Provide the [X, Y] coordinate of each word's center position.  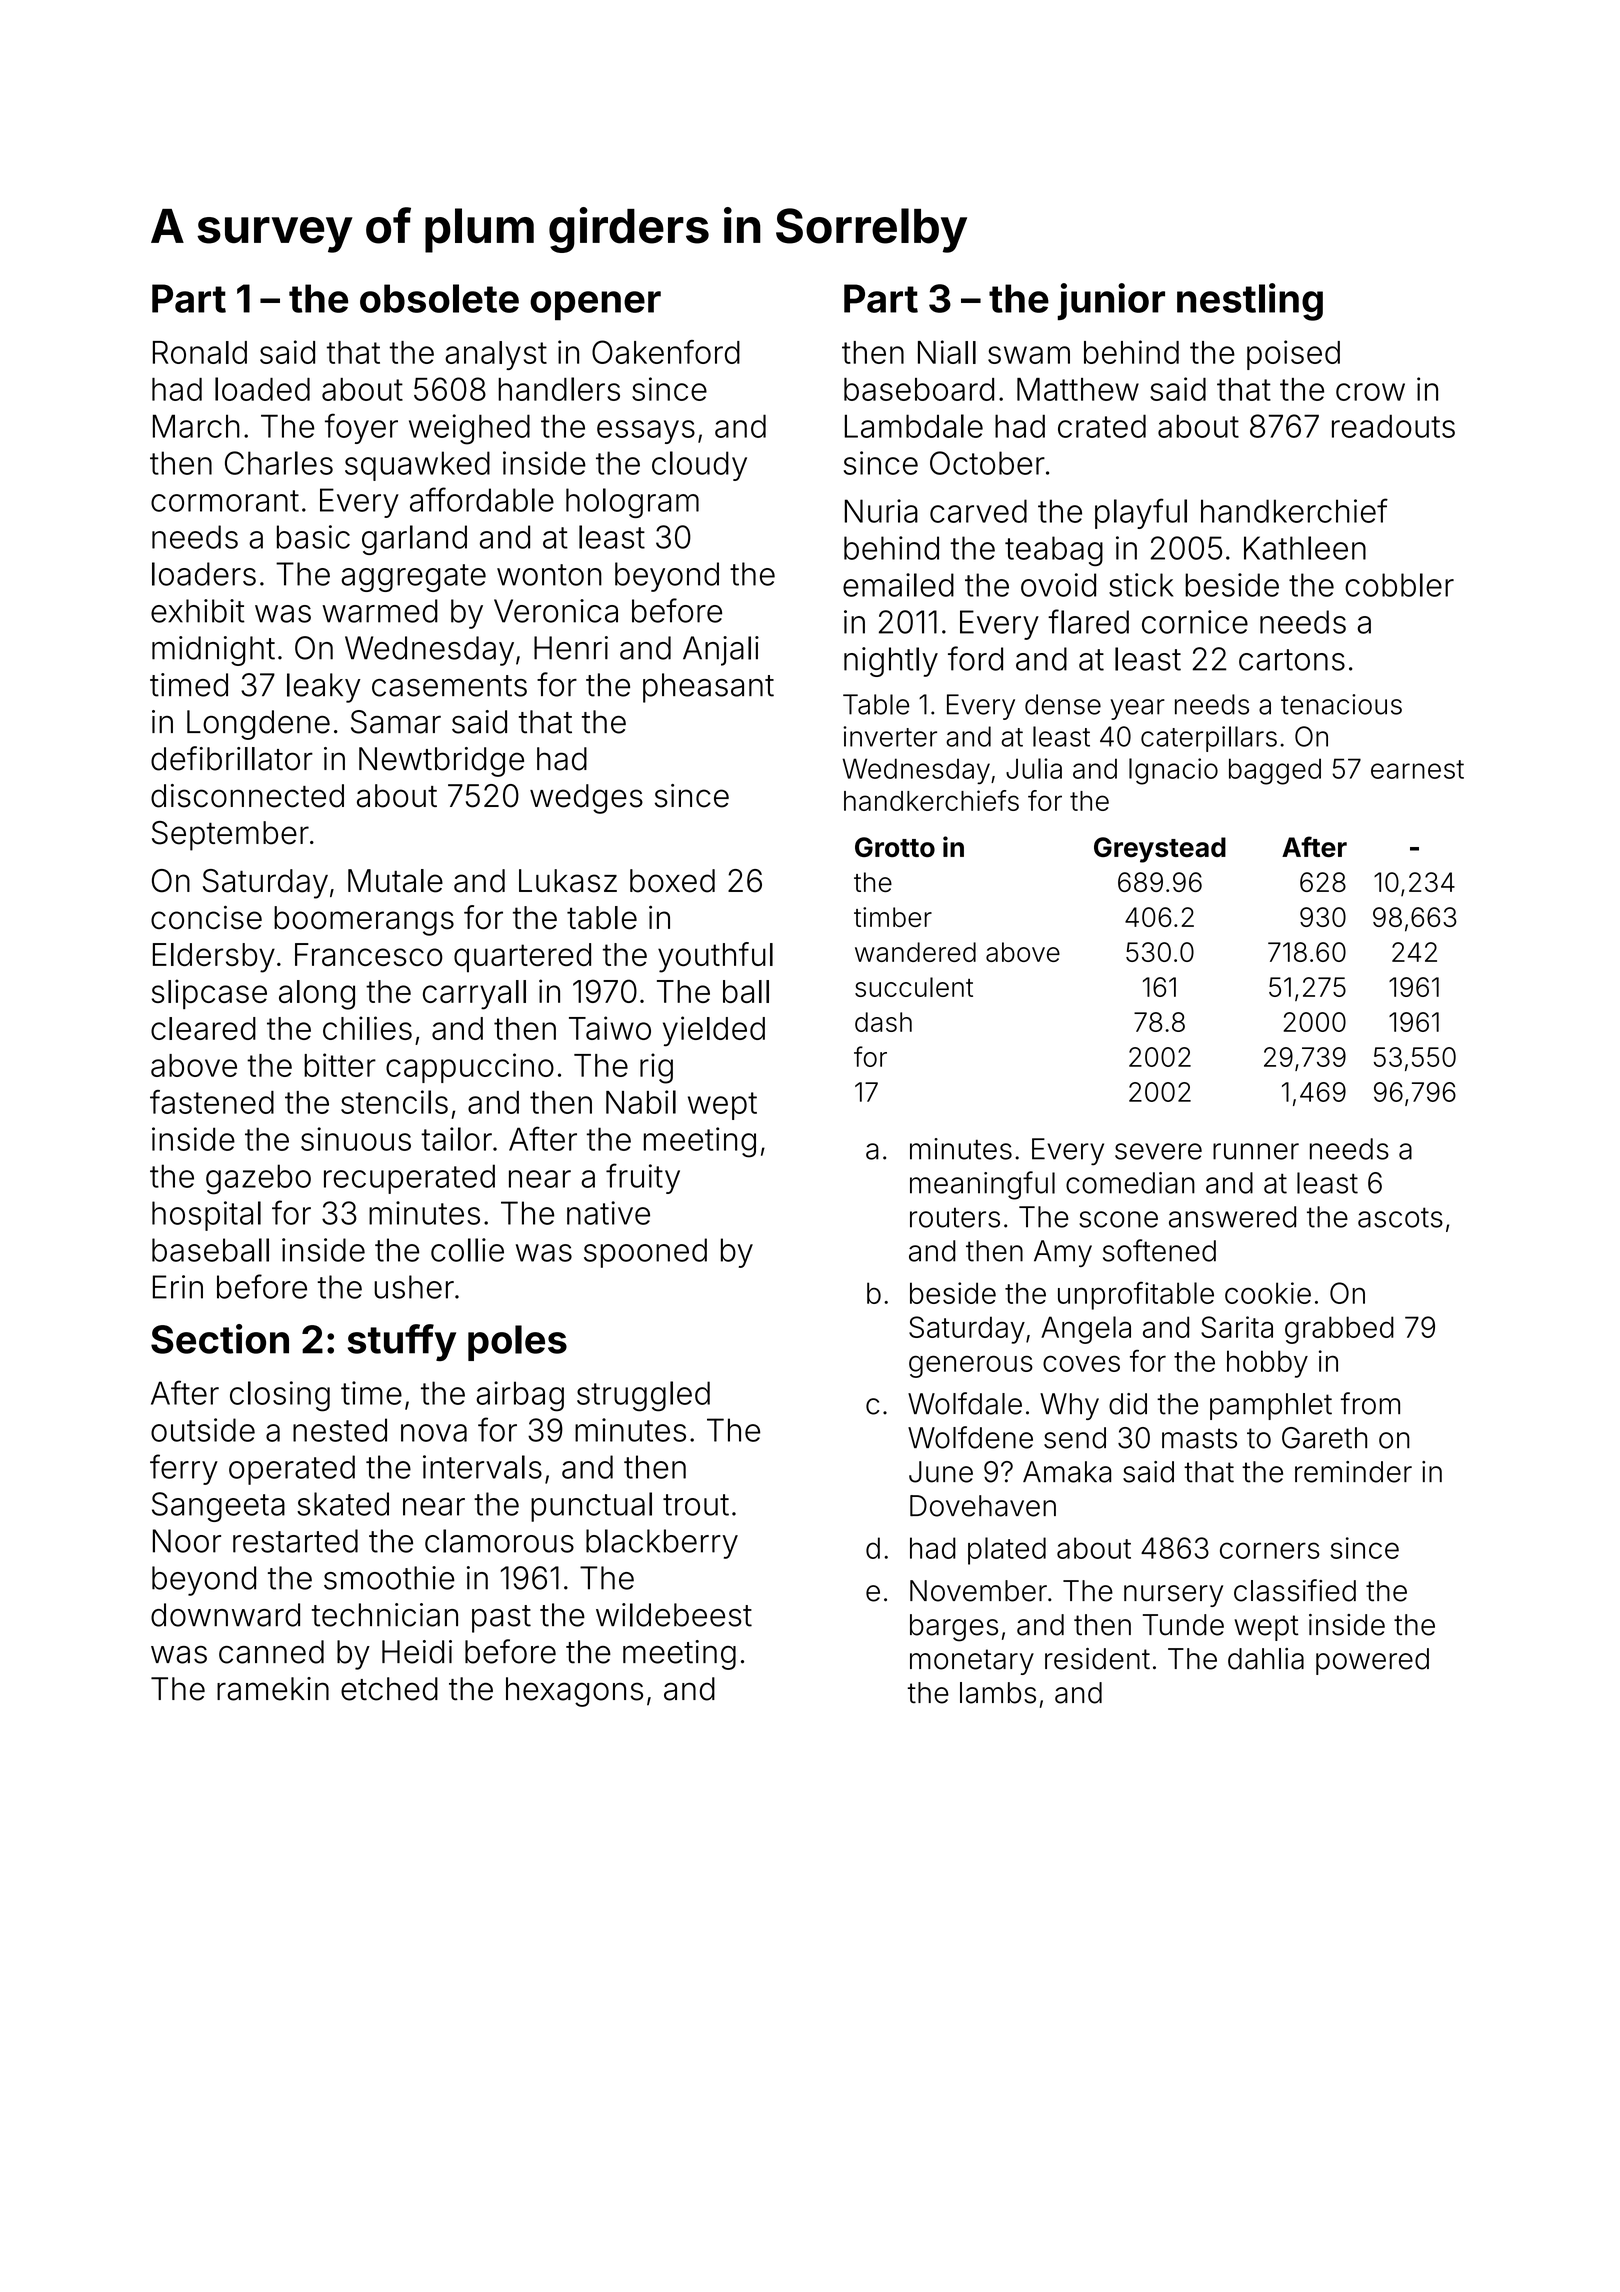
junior [1111, 301]
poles [517, 1343]
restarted [295, 1541]
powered [1372, 1661]
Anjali [721, 651]
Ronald [200, 352]
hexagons [574, 1692]
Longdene [258, 725]
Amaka [1067, 1472]
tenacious [1341, 704]
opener [595, 305]
